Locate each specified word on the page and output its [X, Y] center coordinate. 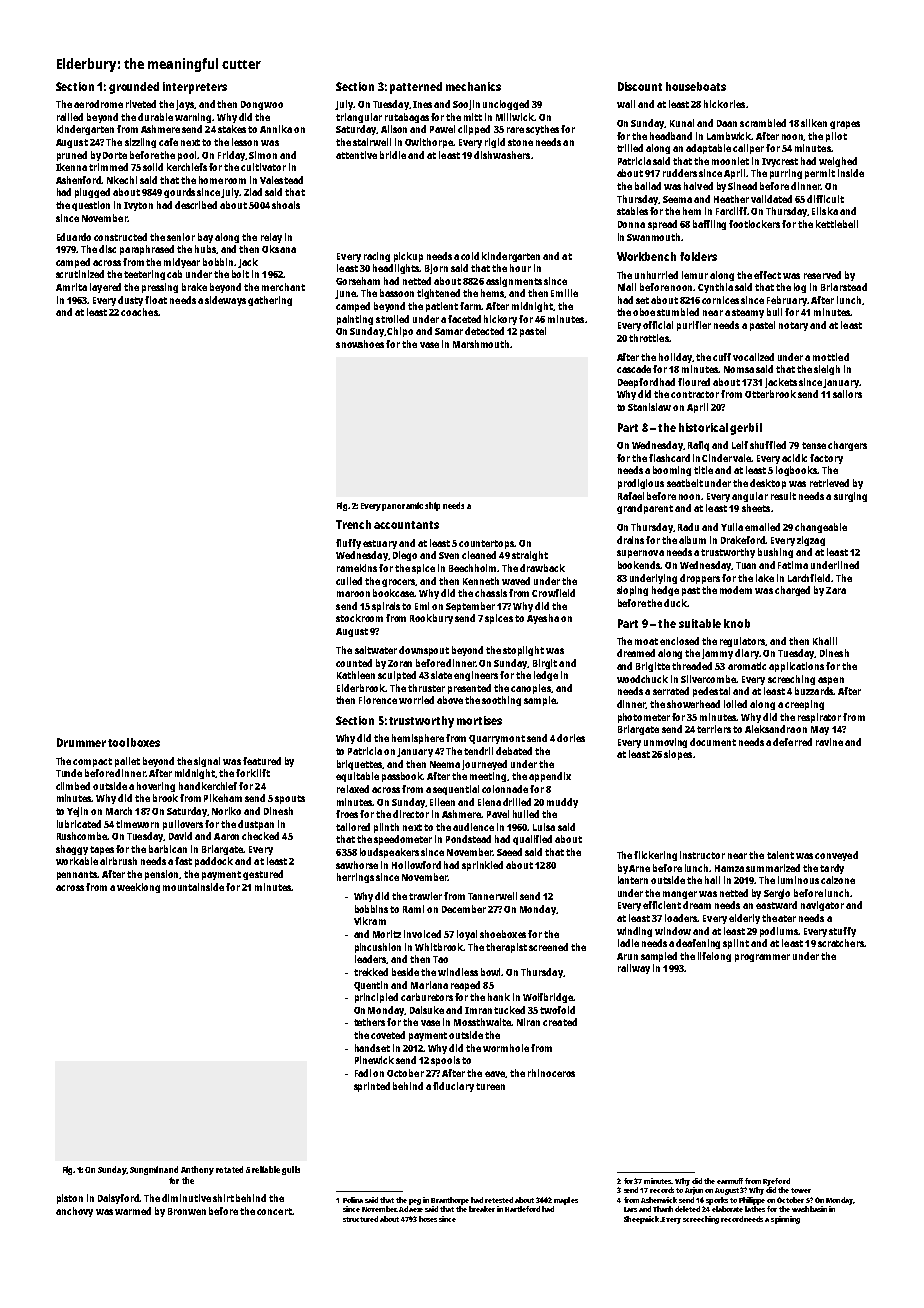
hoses [428, 1219]
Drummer [81, 742]
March [119, 811]
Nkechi [122, 180]
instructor [702, 855]
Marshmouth [481, 344]
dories [571, 738]
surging [850, 497]
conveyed [836, 856]
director [411, 814]
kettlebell [837, 224]
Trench [353, 524]
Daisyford [119, 1199]
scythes [542, 130]
